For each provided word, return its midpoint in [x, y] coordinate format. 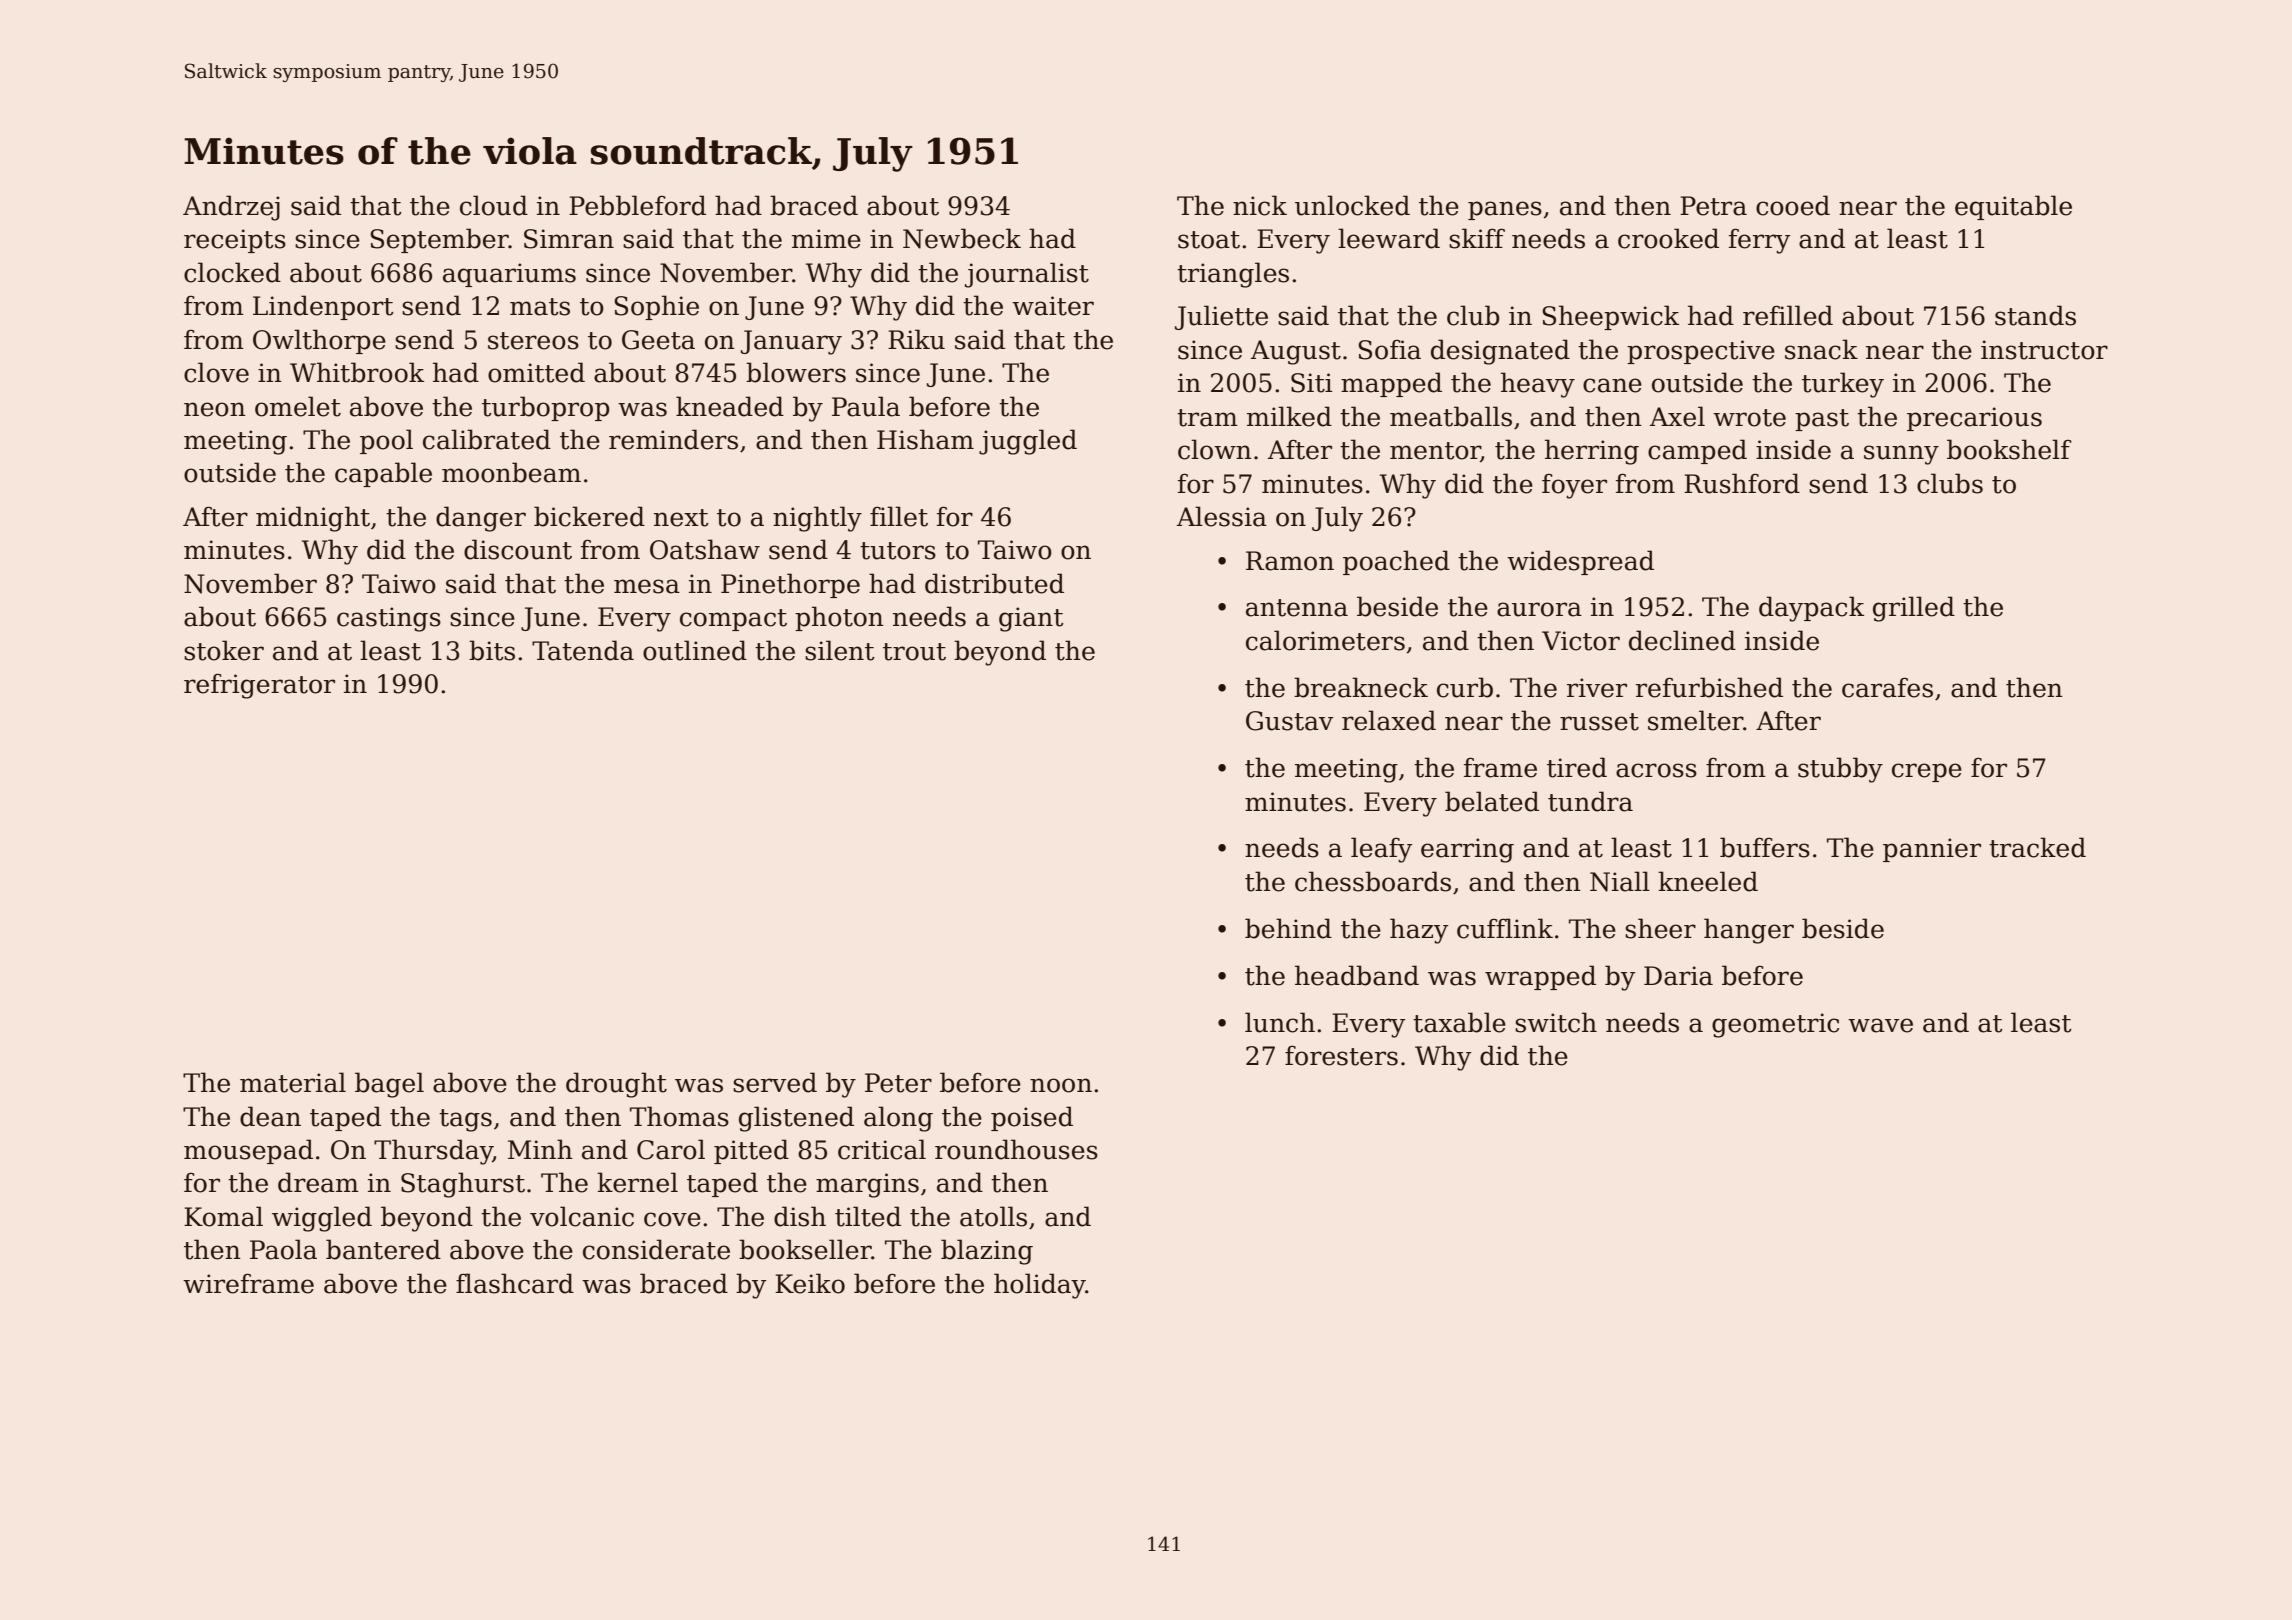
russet [1599, 722]
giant [1031, 619]
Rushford [1742, 483]
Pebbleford [637, 205]
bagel [389, 1085]
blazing [987, 1252]
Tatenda [583, 650]
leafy [1381, 850]
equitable [2013, 207]
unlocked [1352, 205]
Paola [283, 1249]
